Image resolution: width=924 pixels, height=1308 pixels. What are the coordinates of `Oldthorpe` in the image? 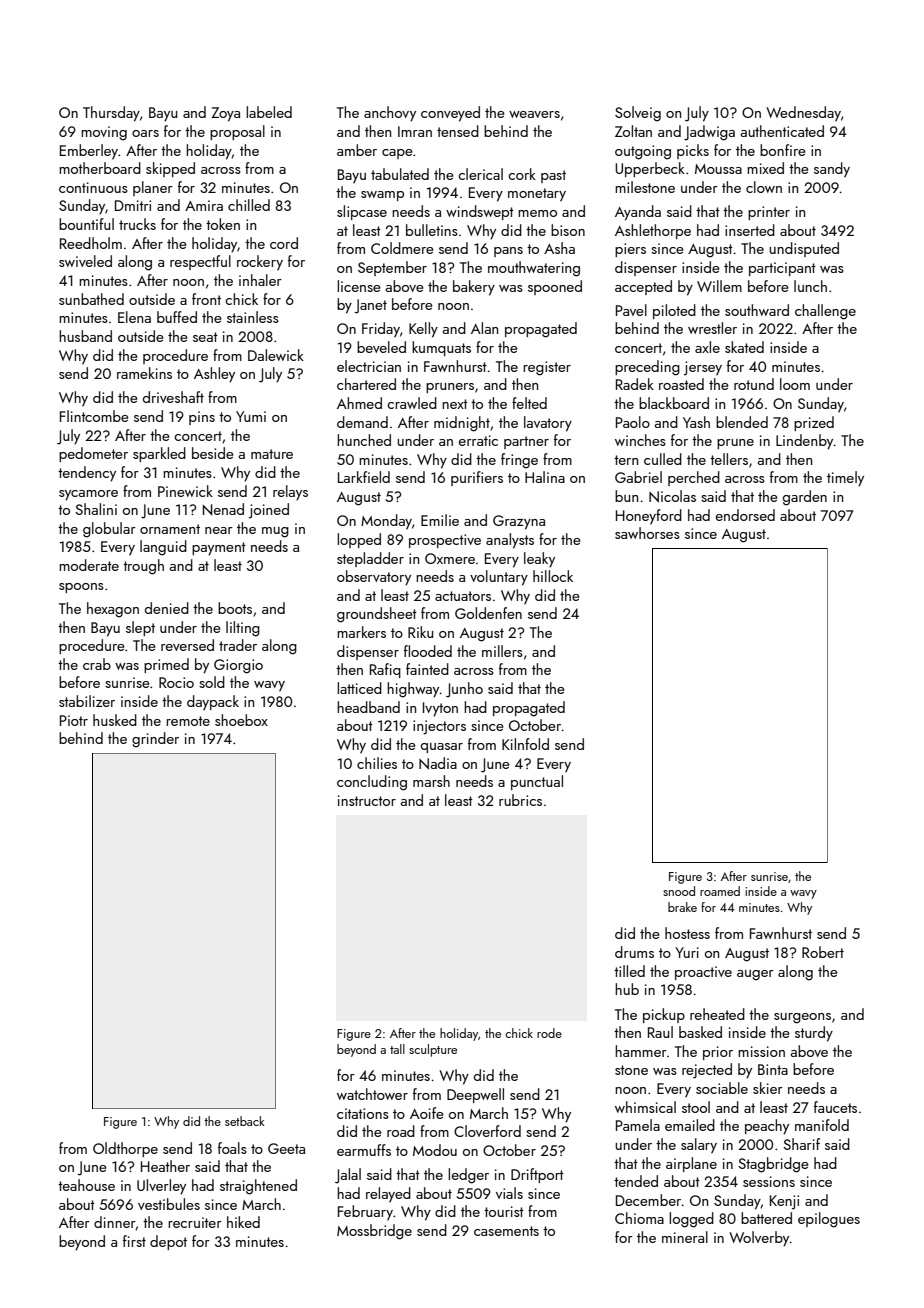 It's located at (125, 1149).
